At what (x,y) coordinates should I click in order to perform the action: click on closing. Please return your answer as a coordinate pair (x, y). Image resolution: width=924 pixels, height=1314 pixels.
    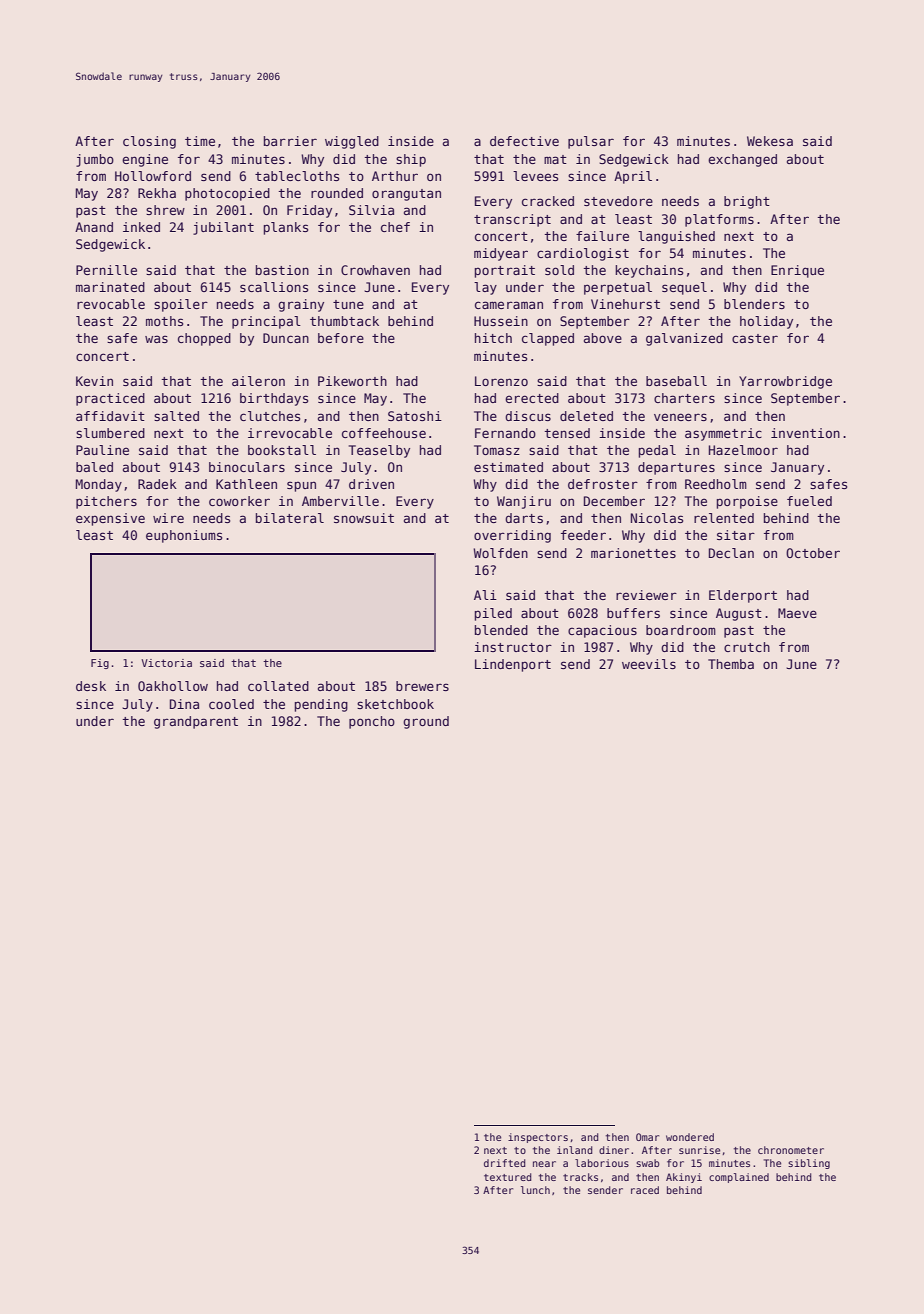
    Looking at the image, I should click on (149, 142).
